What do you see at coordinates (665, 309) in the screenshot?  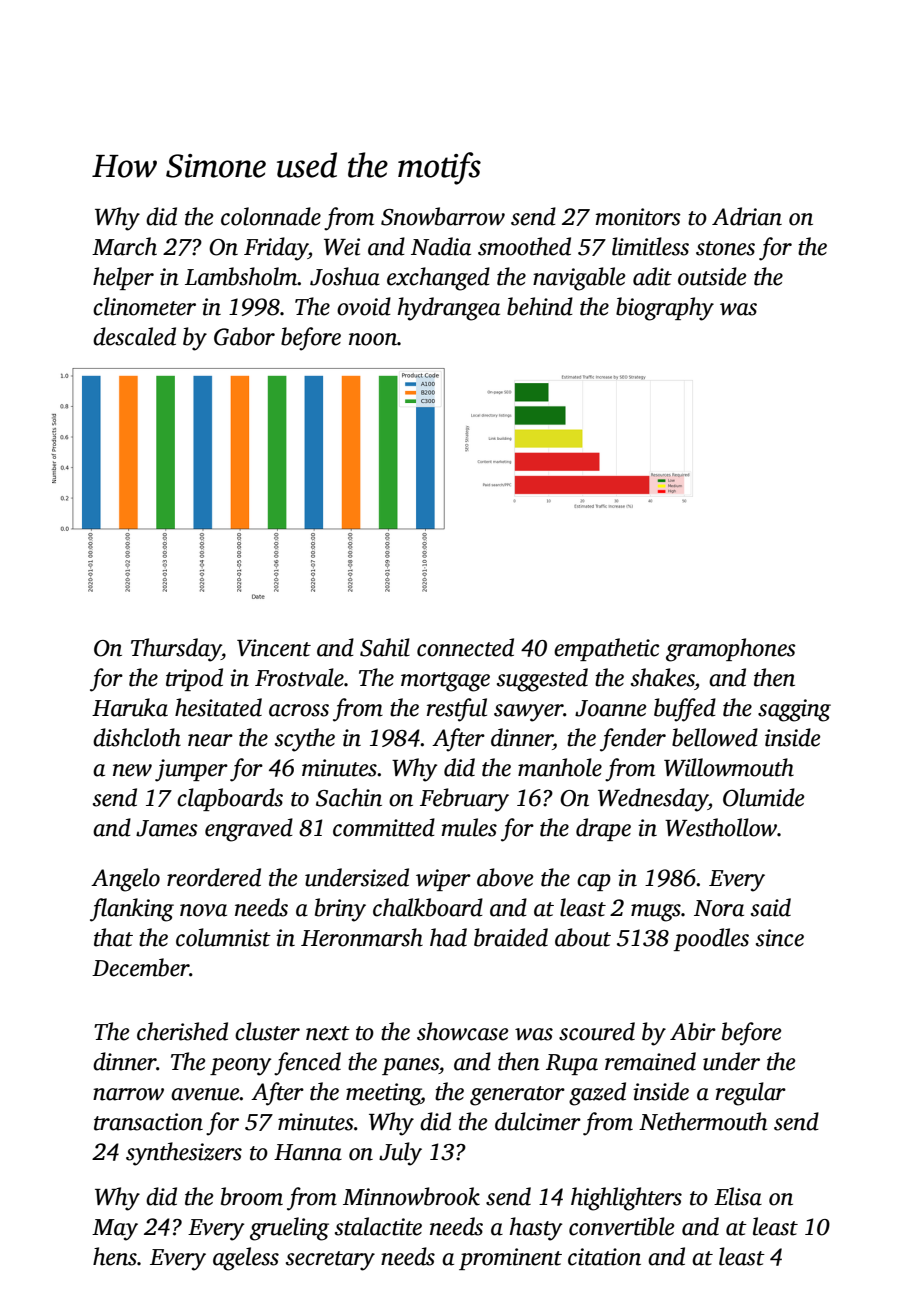 I see `biography` at bounding box center [665, 309].
